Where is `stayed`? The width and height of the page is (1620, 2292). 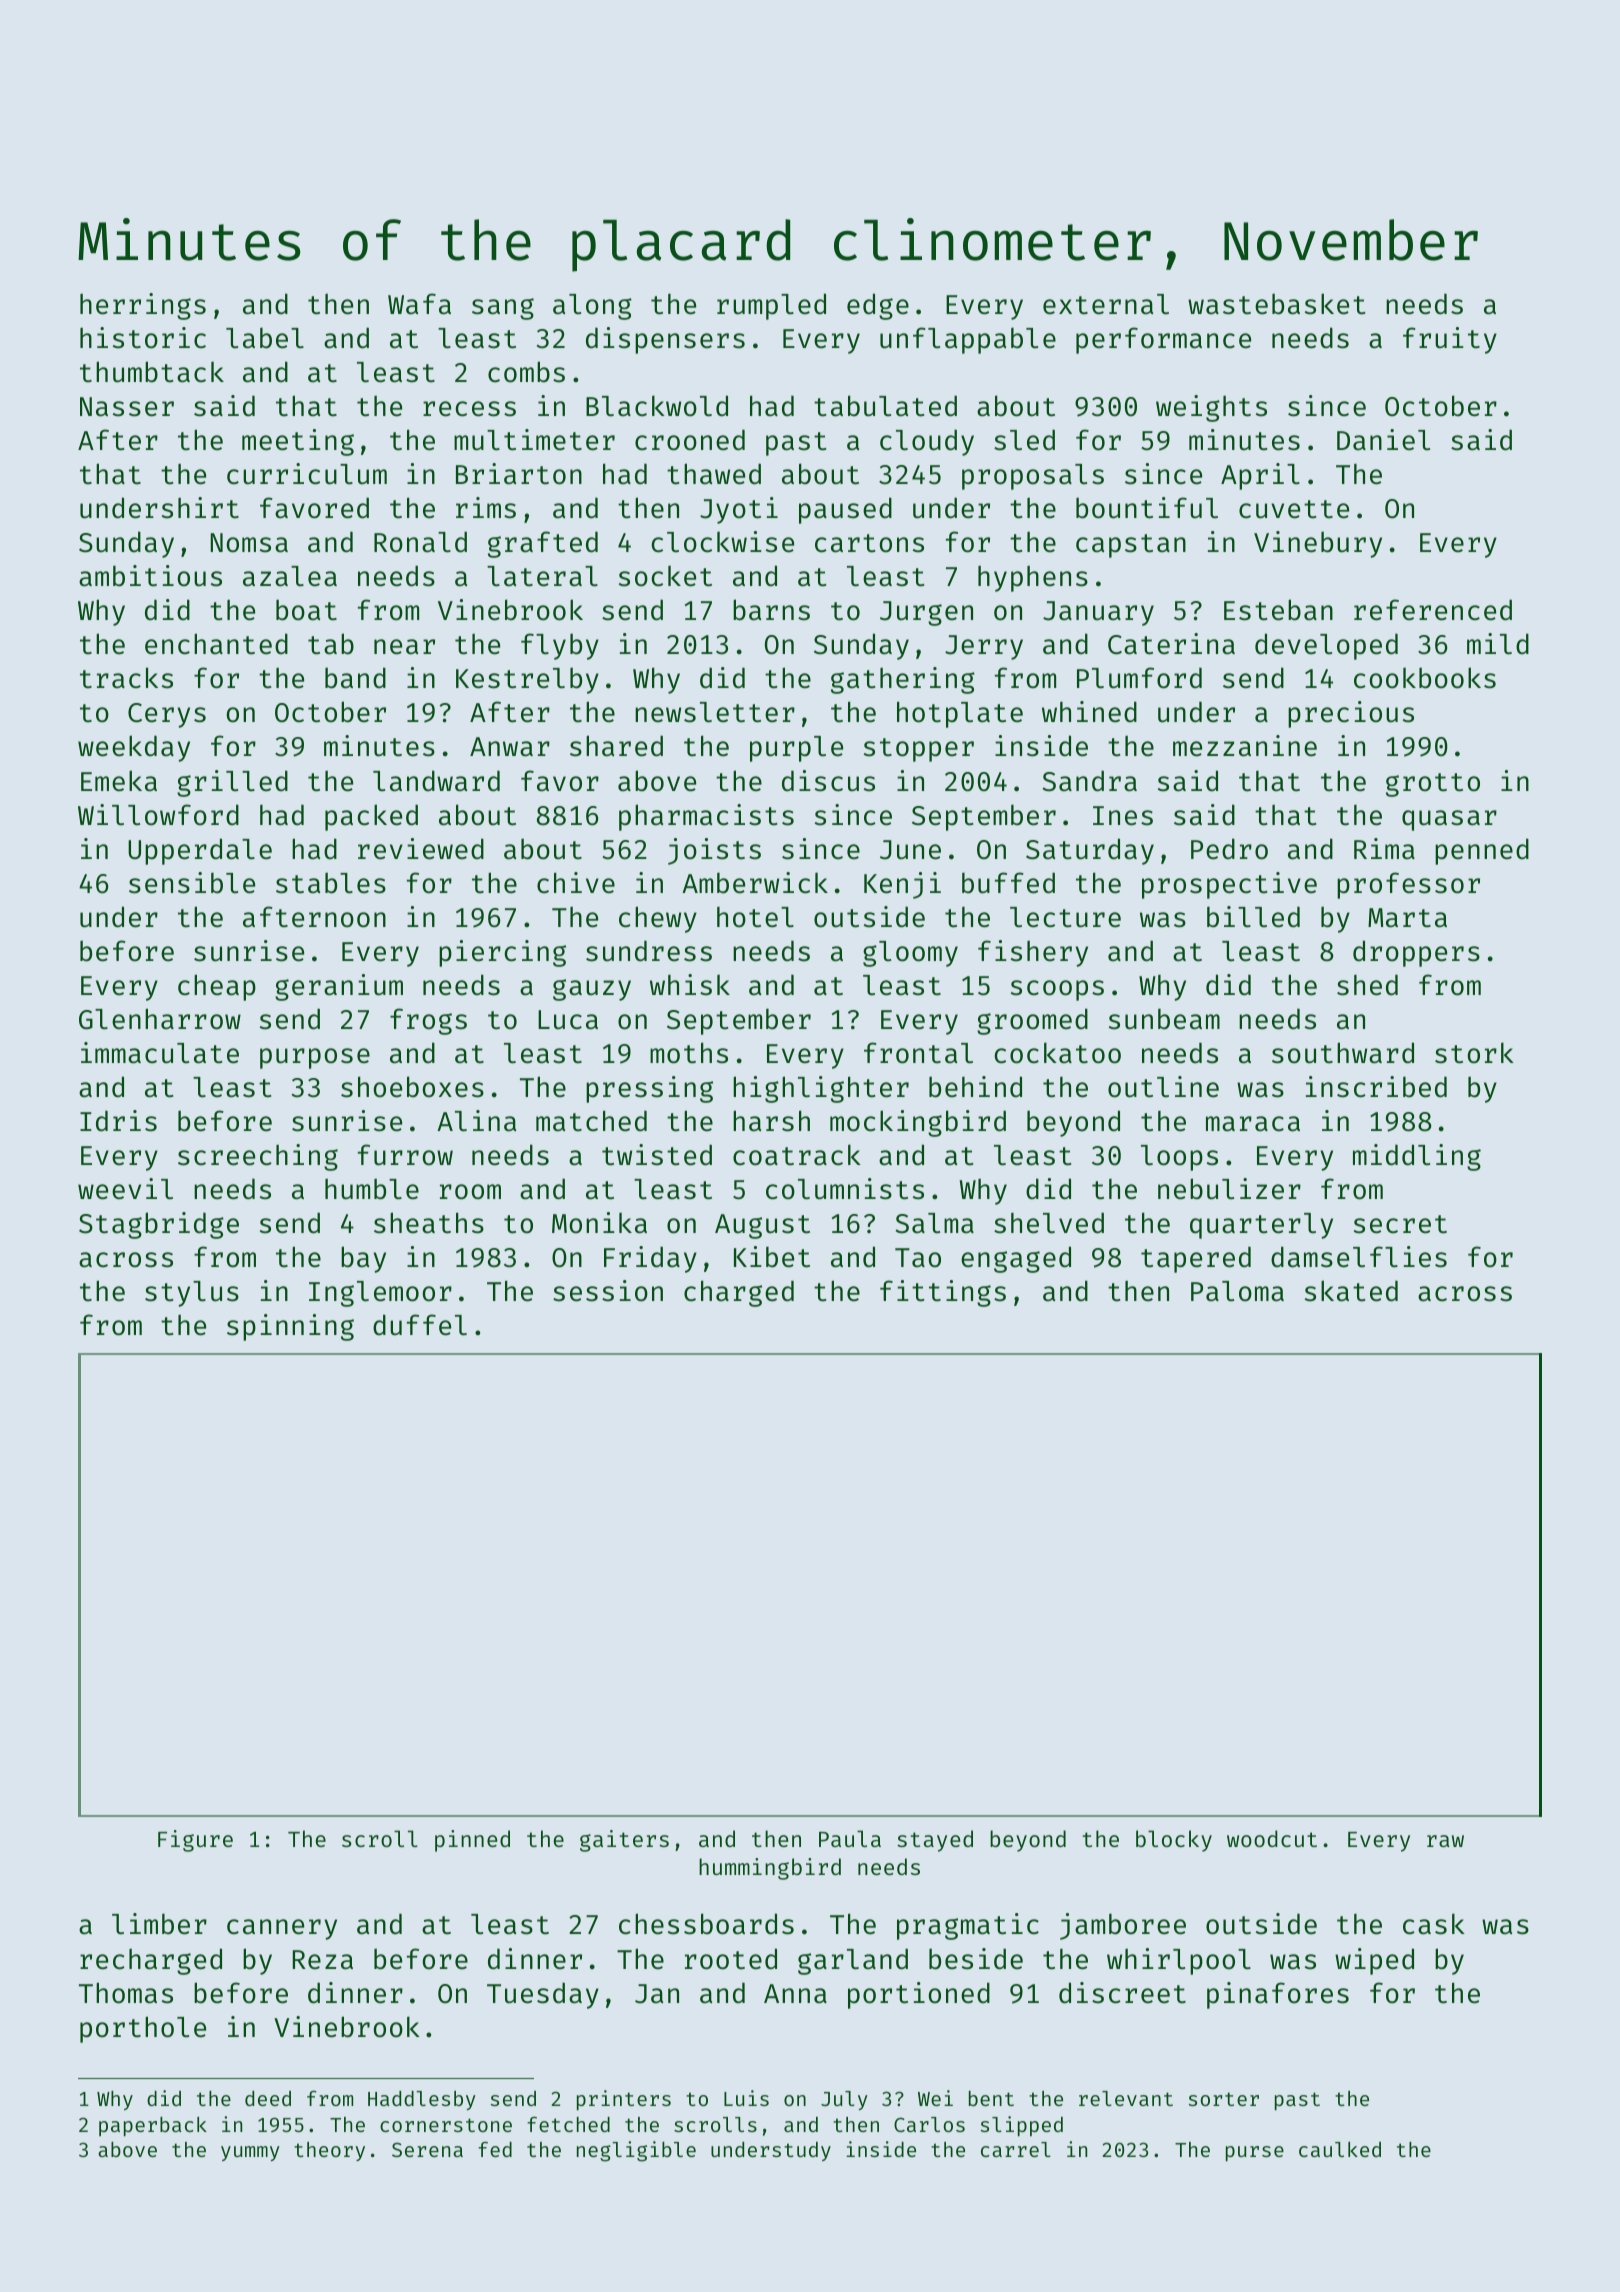
stayed is located at coordinates (935, 1841).
